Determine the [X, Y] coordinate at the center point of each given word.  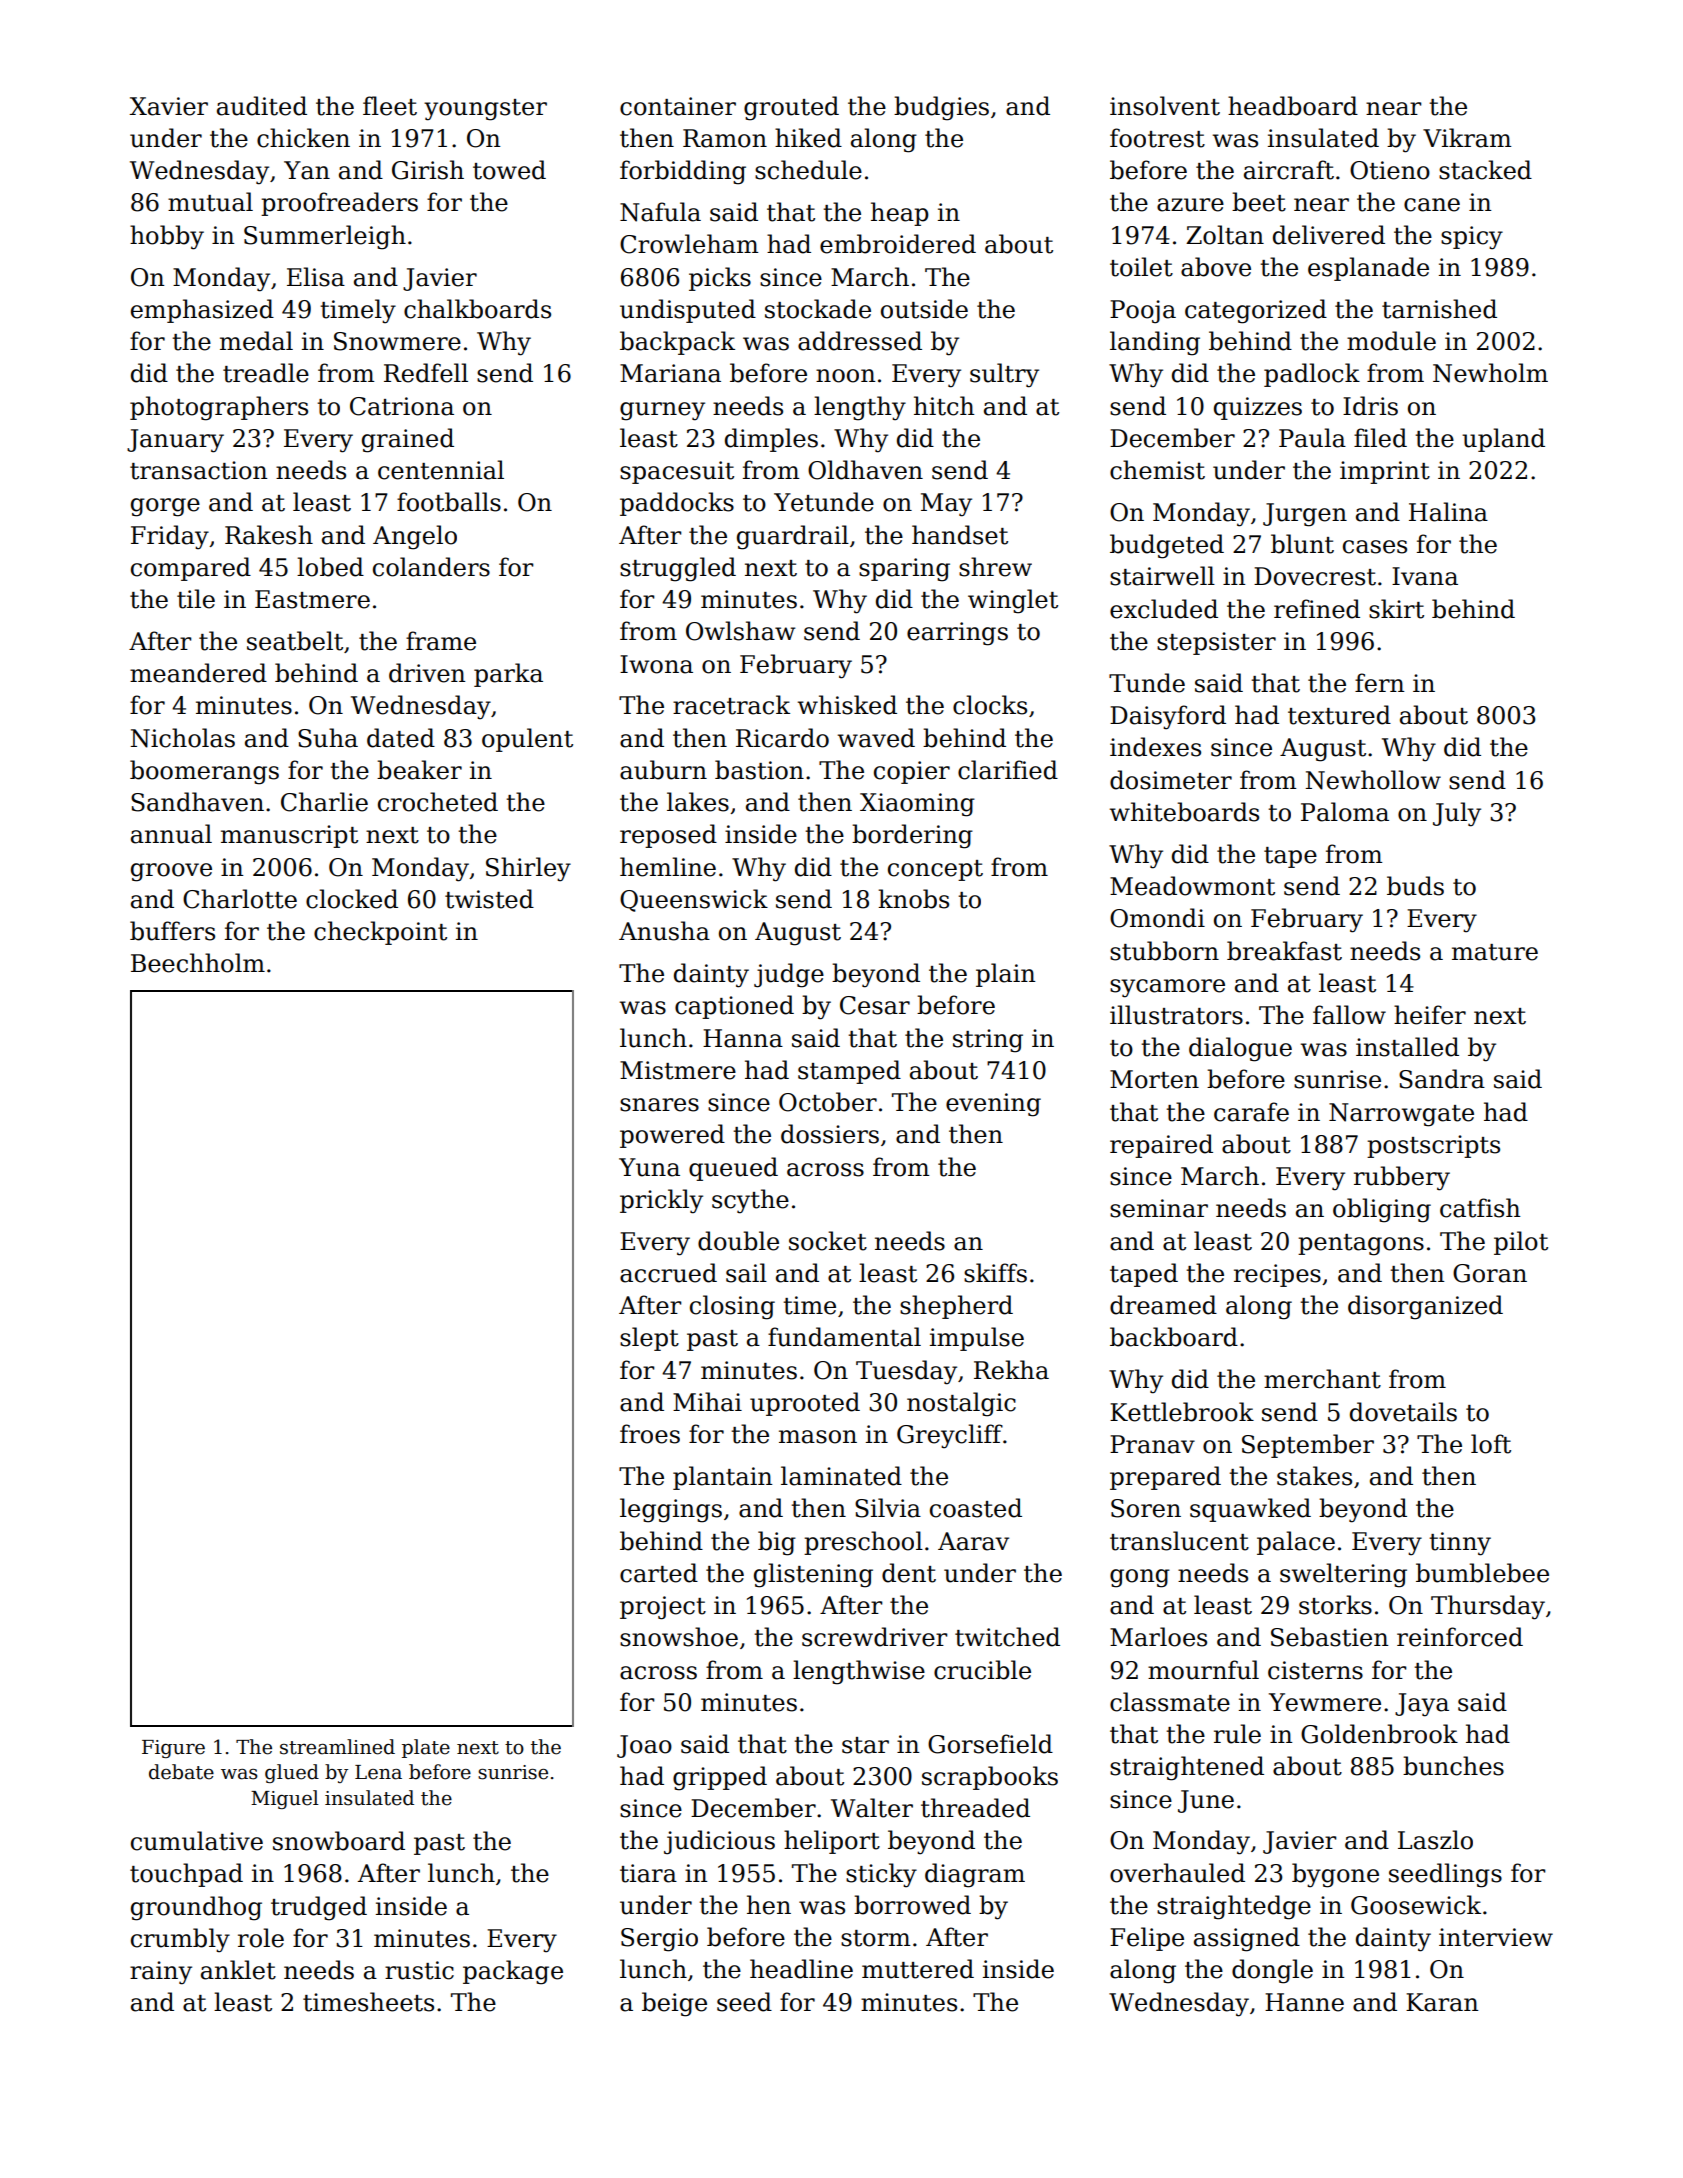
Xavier [168, 106]
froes [650, 1434]
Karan [1442, 2002]
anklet [238, 1970]
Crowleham [689, 244]
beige [674, 2004]
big [777, 1543]
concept [935, 870]
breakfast [1284, 951]
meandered [198, 673]
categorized [1256, 311]
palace [1296, 1543]
